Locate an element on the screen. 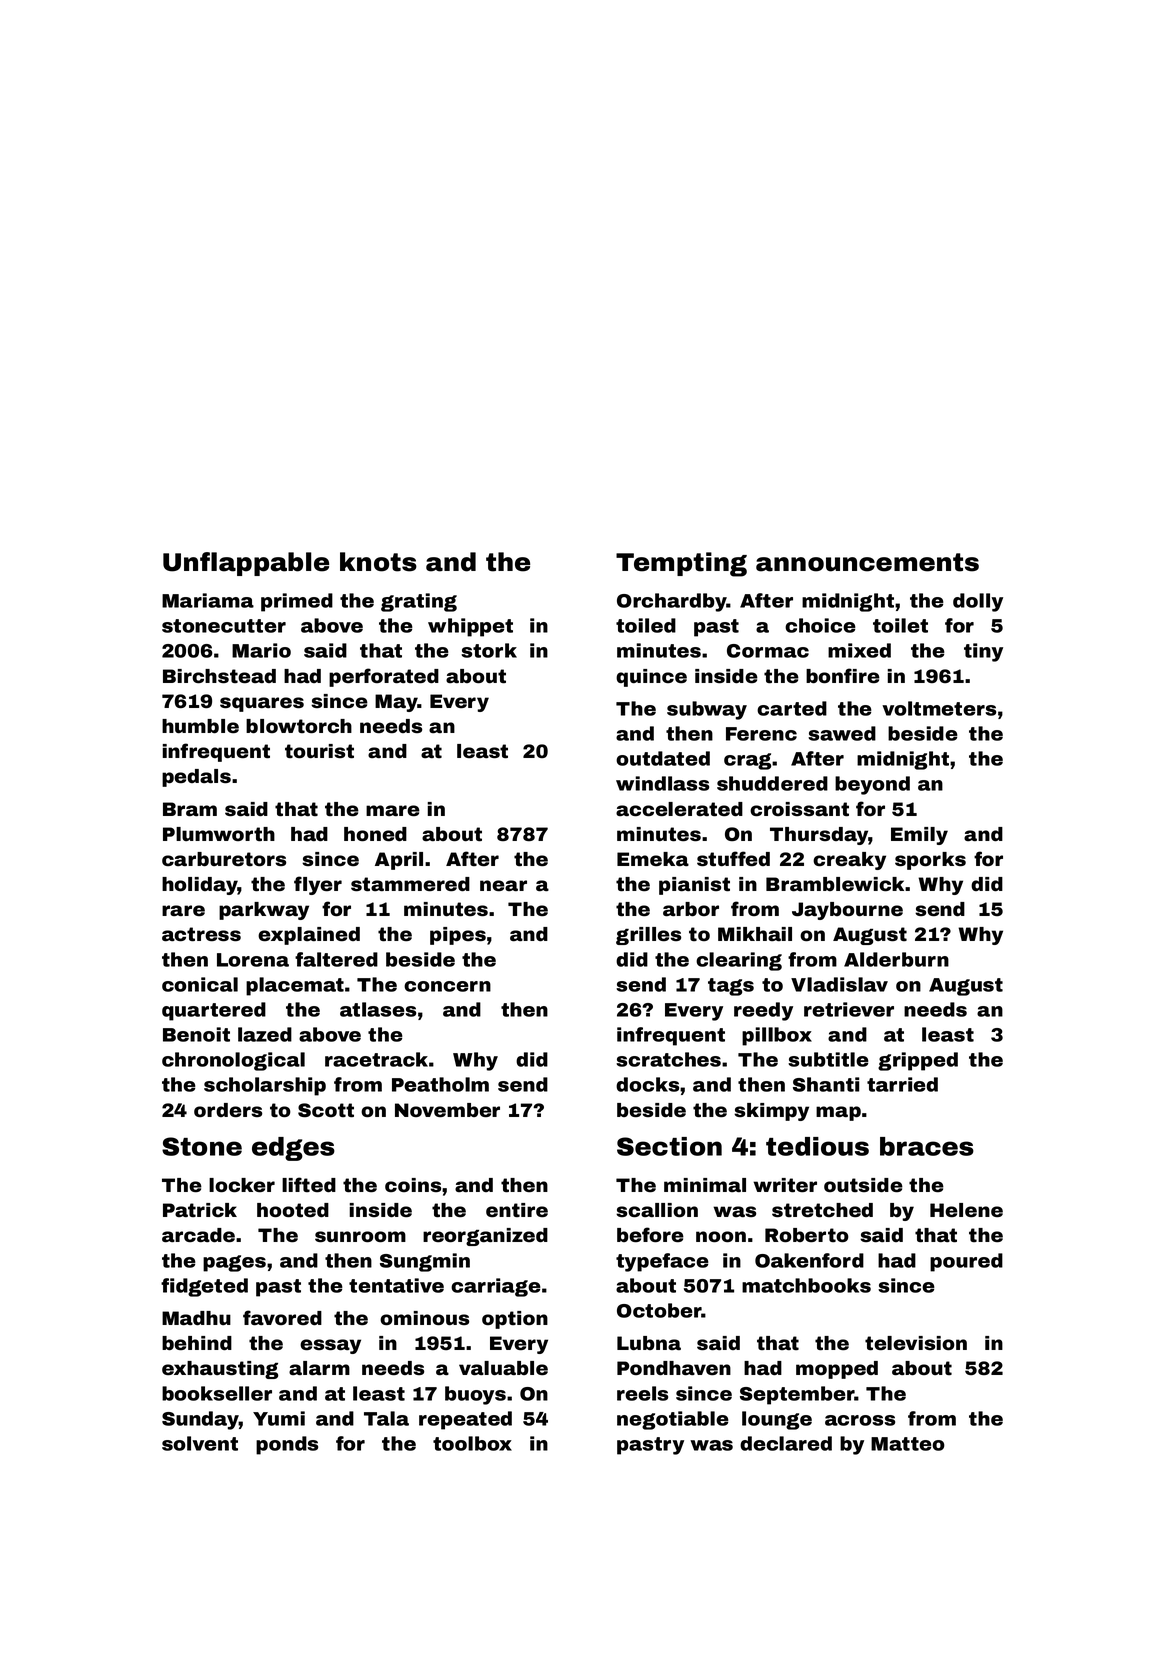 The image size is (1165, 1654). Helene is located at coordinates (966, 1210).
